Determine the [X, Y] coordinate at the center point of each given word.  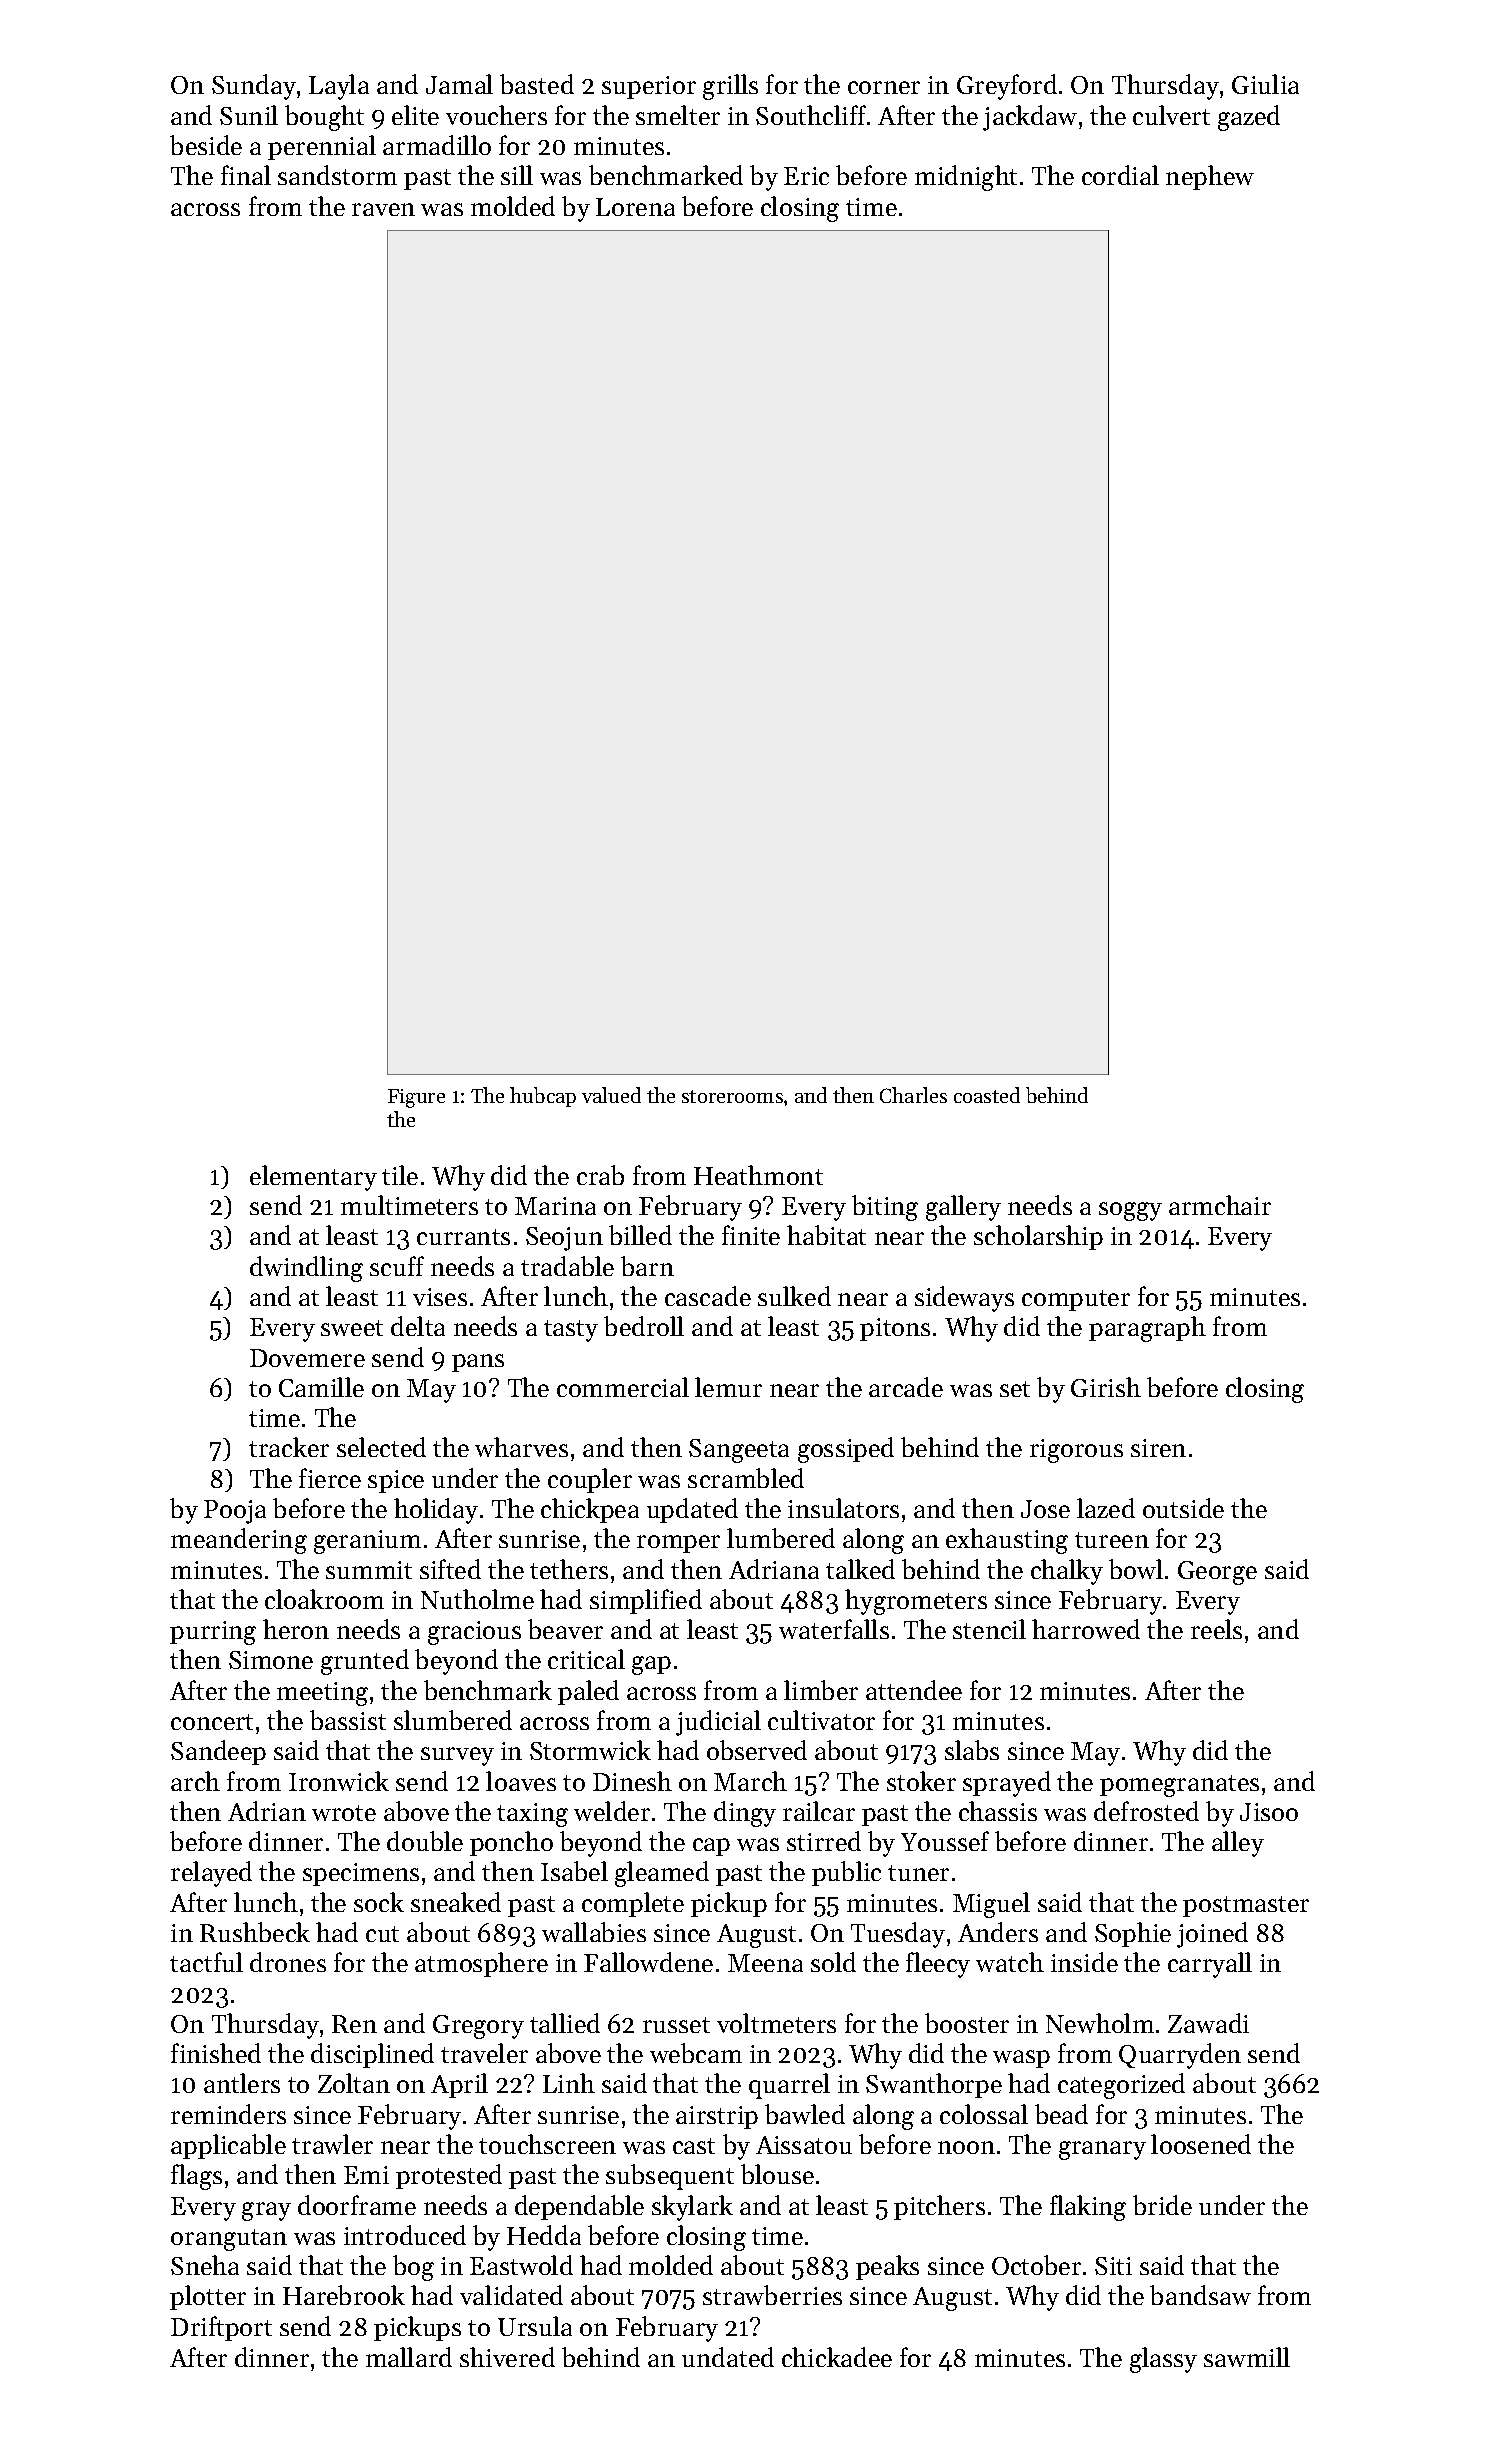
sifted [450, 1569]
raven [383, 209]
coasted [987, 1095]
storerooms [732, 1096]
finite [751, 1235]
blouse [777, 2174]
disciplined [372, 2055]
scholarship [1038, 1237]
